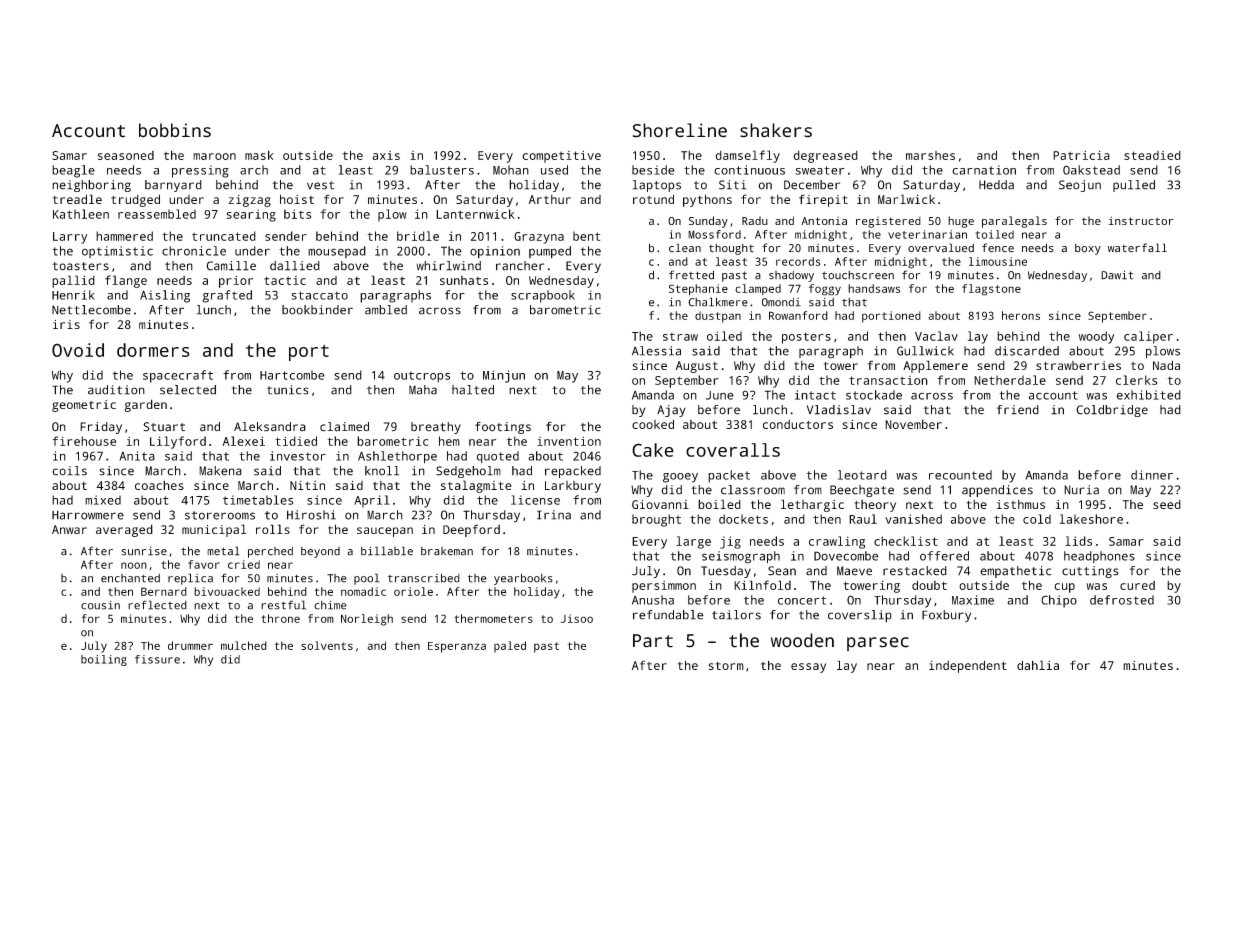 This screenshot has width=1233, height=952. Describe the element at coordinates (520, 266) in the screenshot. I see `rancher` at that location.
